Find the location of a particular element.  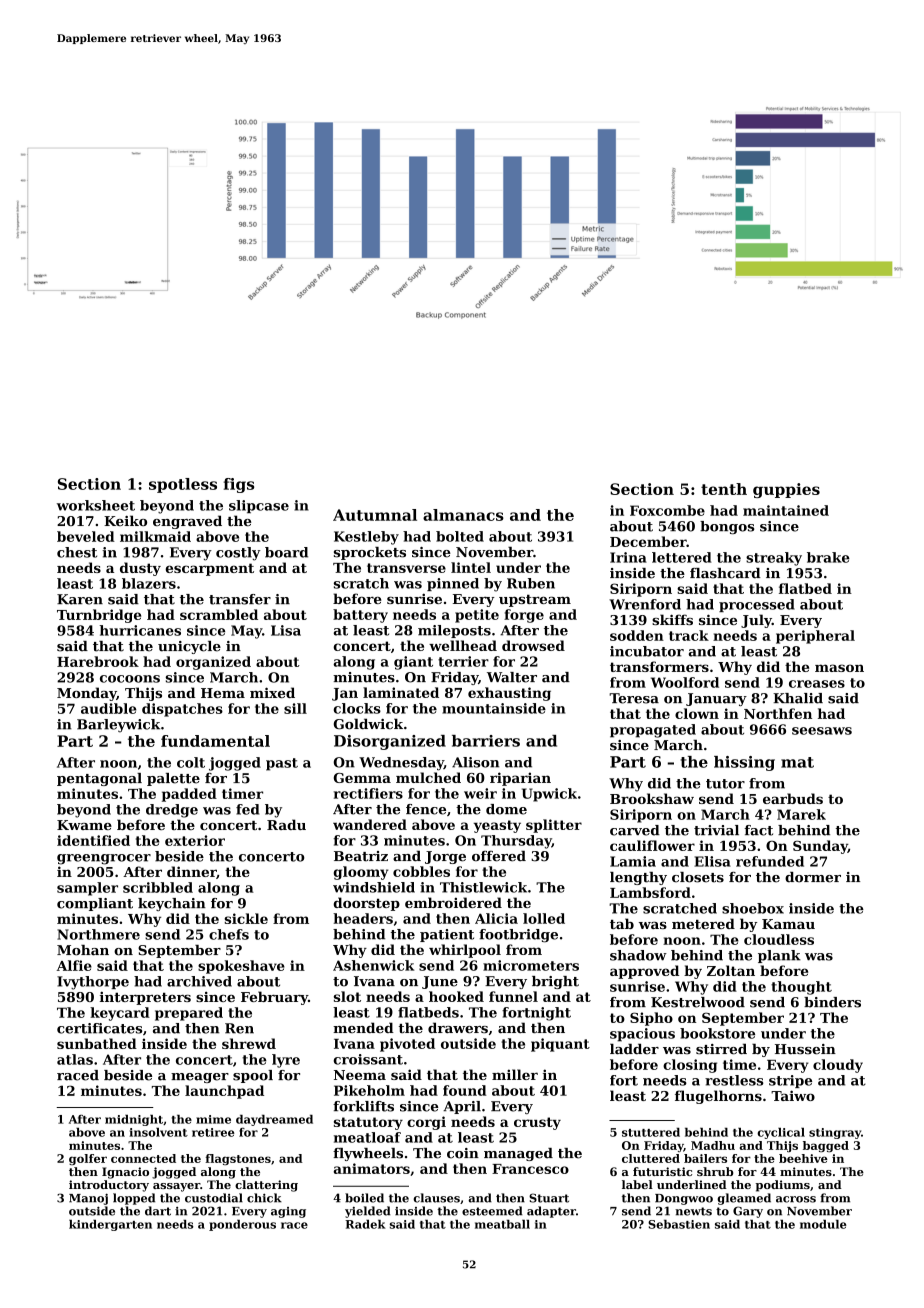

Ivythorpe is located at coordinates (93, 983).
